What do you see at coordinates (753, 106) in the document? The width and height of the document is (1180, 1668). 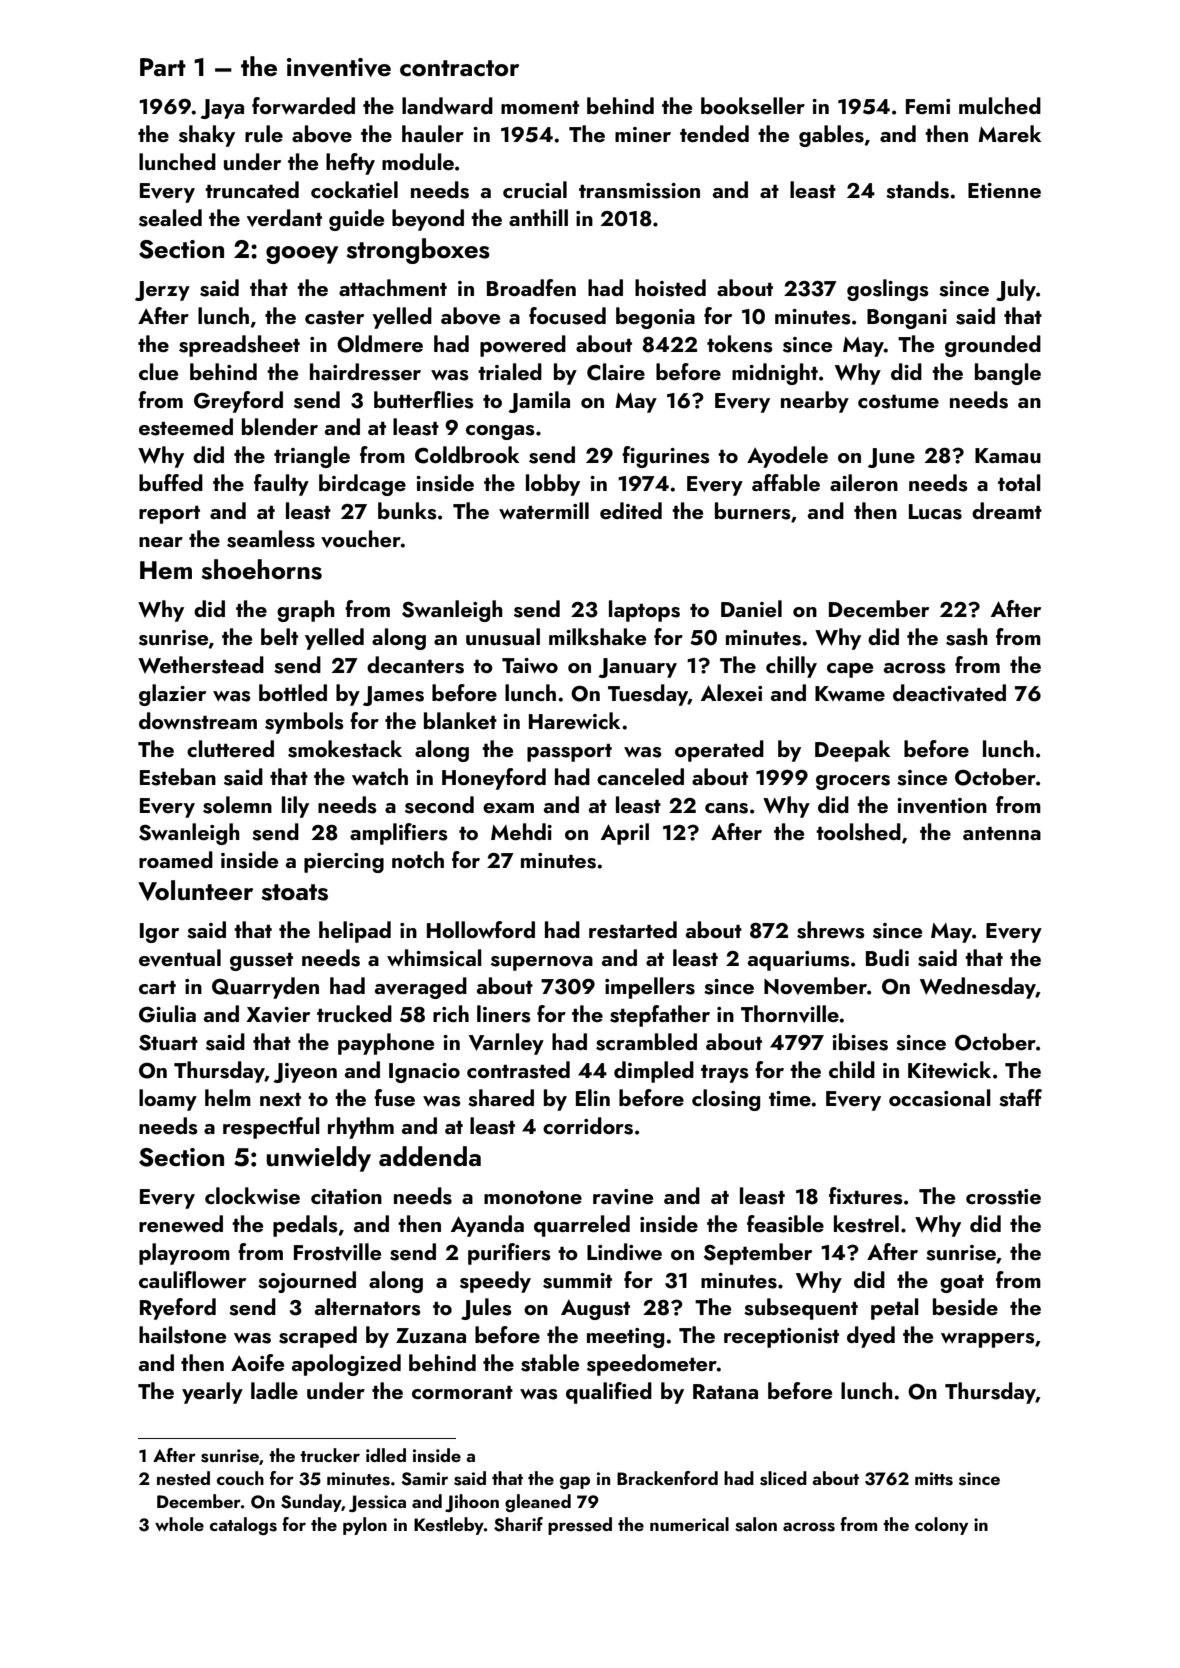 I see `bookseller` at bounding box center [753, 106].
